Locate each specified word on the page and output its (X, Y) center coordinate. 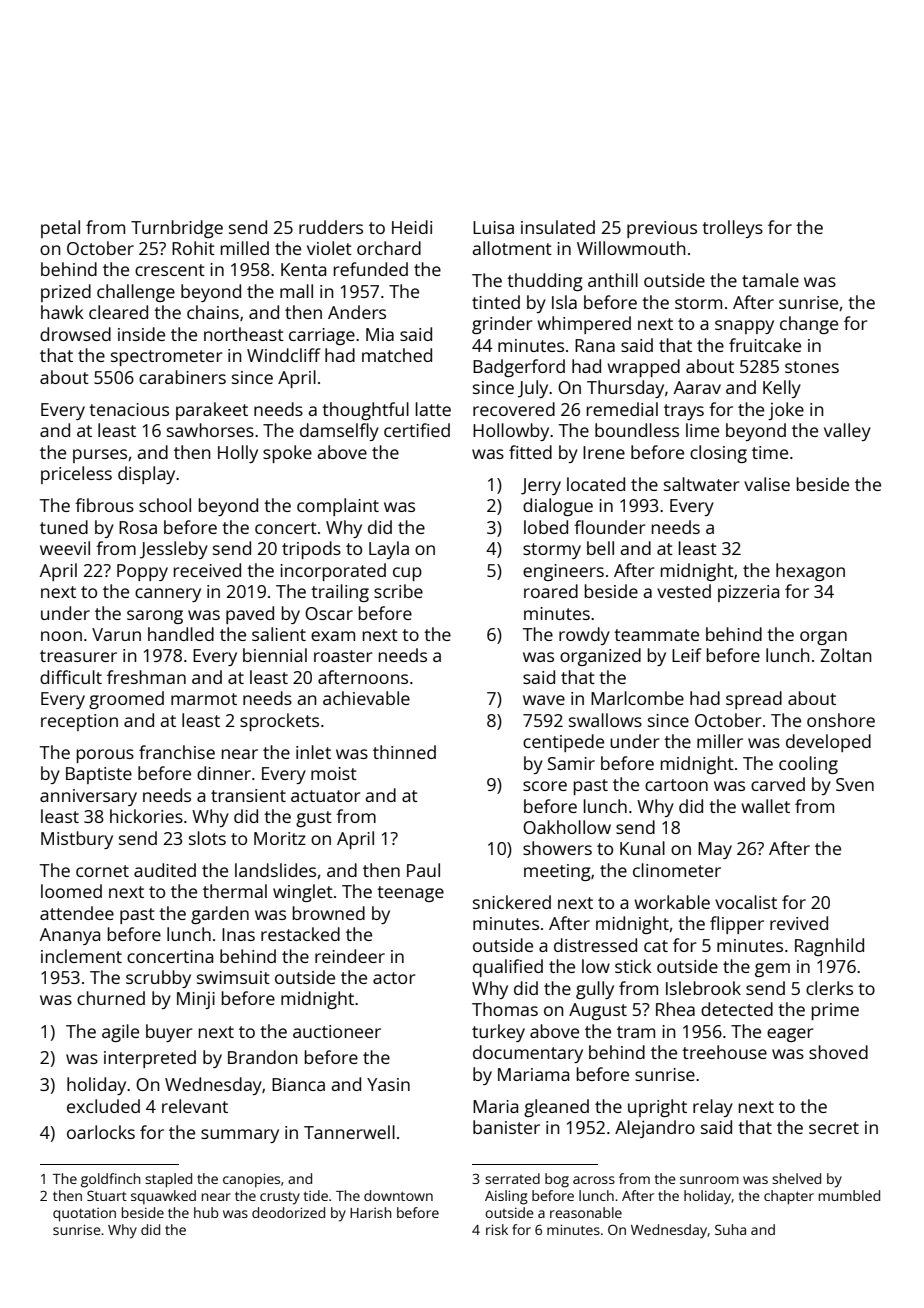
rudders (331, 227)
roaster (343, 656)
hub (206, 1212)
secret (834, 1128)
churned (111, 998)
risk (497, 1229)
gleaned (556, 1108)
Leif (686, 655)
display (146, 475)
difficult (71, 677)
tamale (770, 280)
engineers (563, 572)
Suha (730, 1229)
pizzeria (748, 593)
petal (60, 229)
